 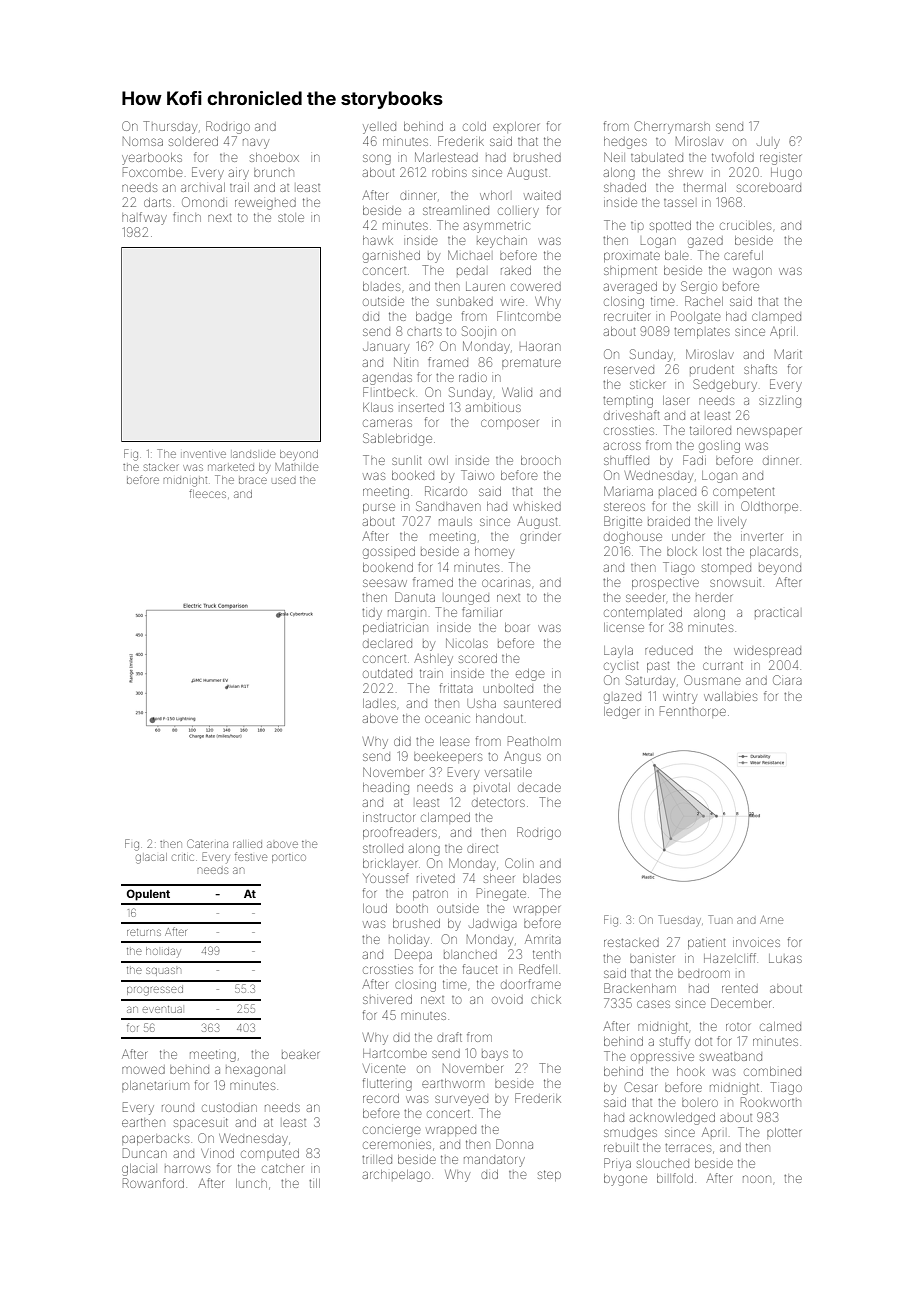 What do you see at coordinates (549, 1175) in the screenshot?
I see `step` at bounding box center [549, 1175].
